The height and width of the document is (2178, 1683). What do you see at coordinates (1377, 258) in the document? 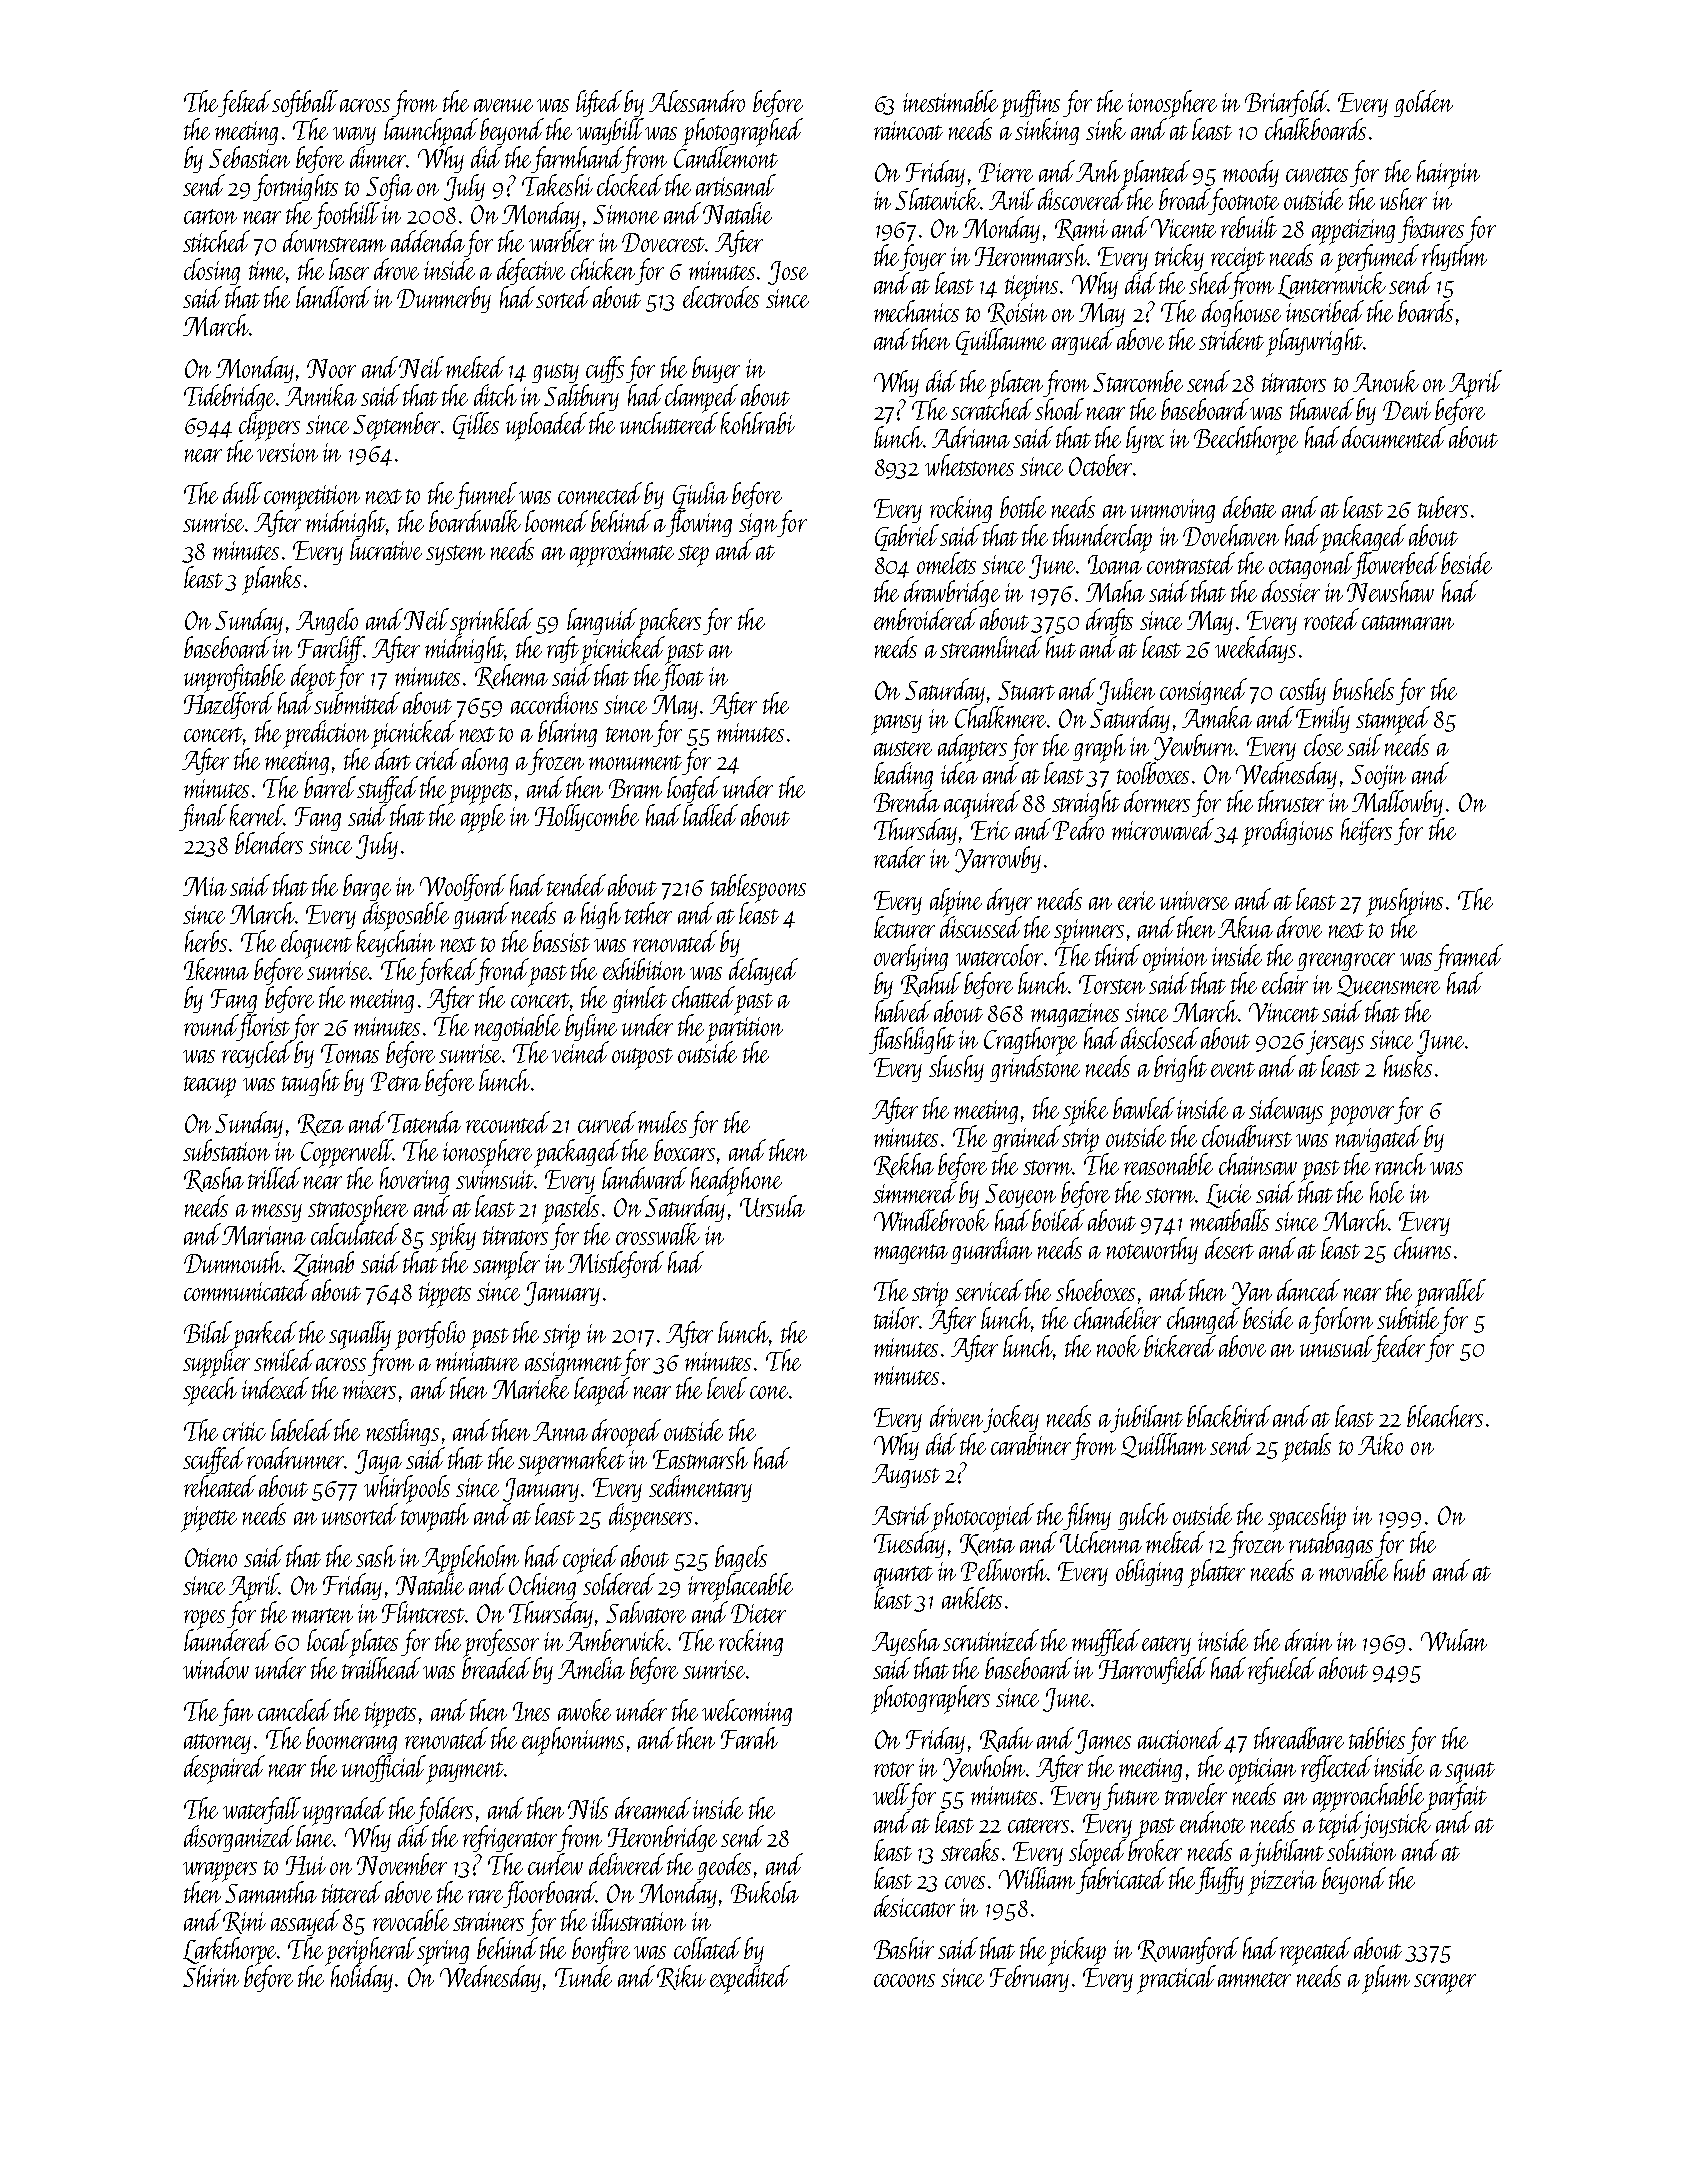
I see `perfumed` at bounding box center [1377, 258].
